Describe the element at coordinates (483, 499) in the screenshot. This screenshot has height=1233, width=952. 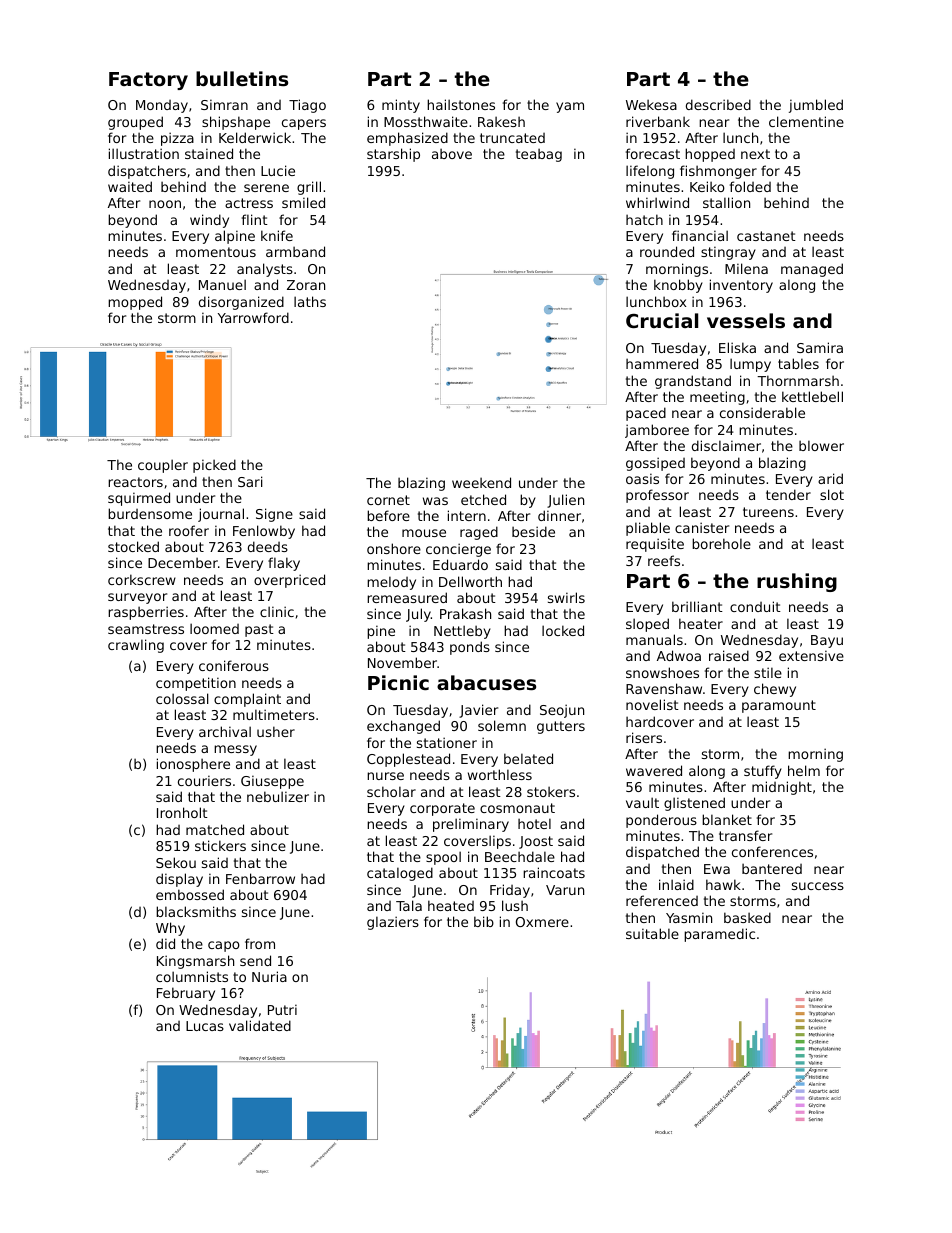
I see `etched` at that location.
